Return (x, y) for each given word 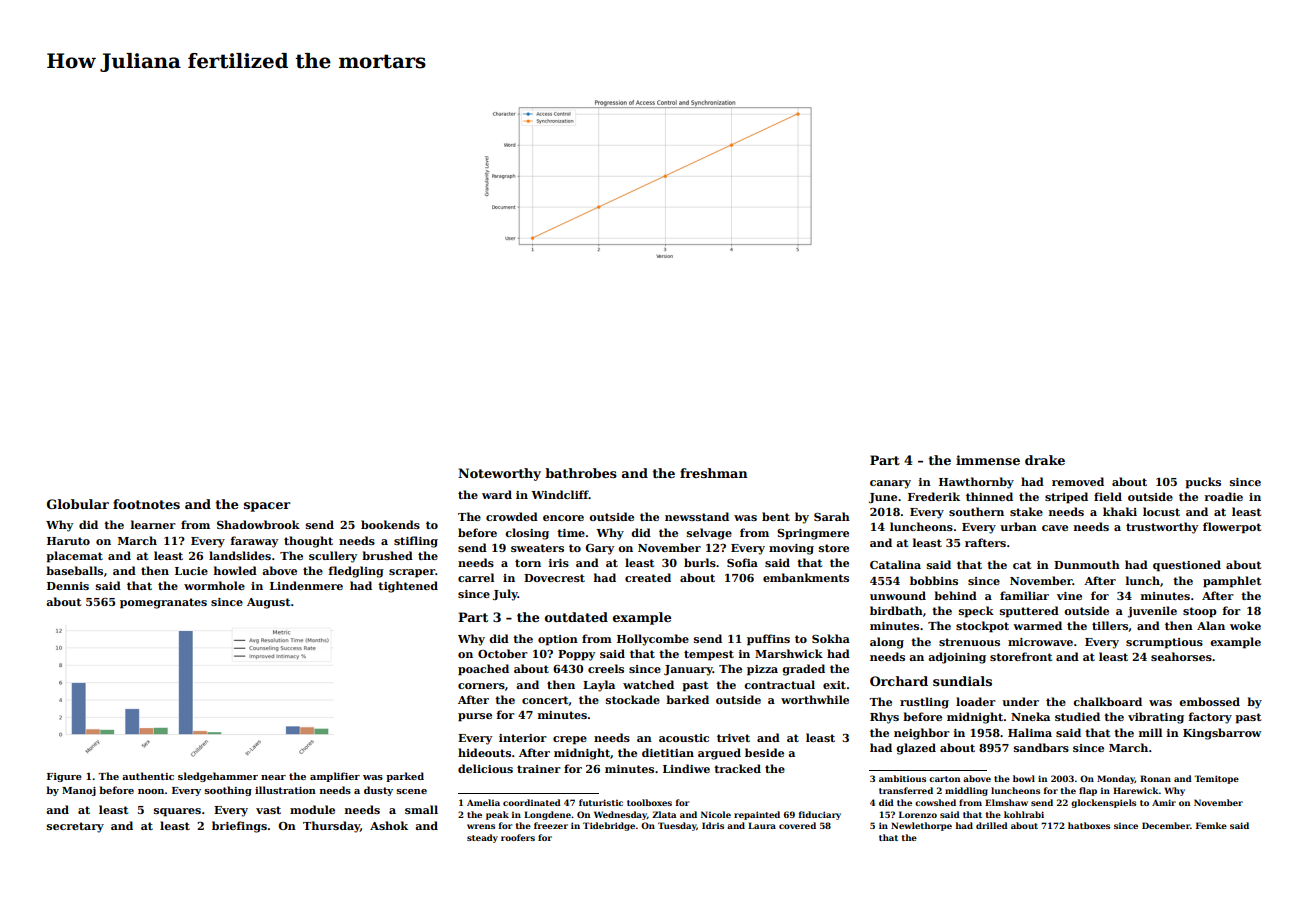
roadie (1223, 496)
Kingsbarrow (1222, 734)
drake (1045, 460)
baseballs (74, 570)
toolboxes (649, 802)
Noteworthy (499, 474)
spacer (267, 507)
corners (481, 686)
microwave (1040, 642)
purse (475, 717)
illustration (285, 790)
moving (791, 549)
